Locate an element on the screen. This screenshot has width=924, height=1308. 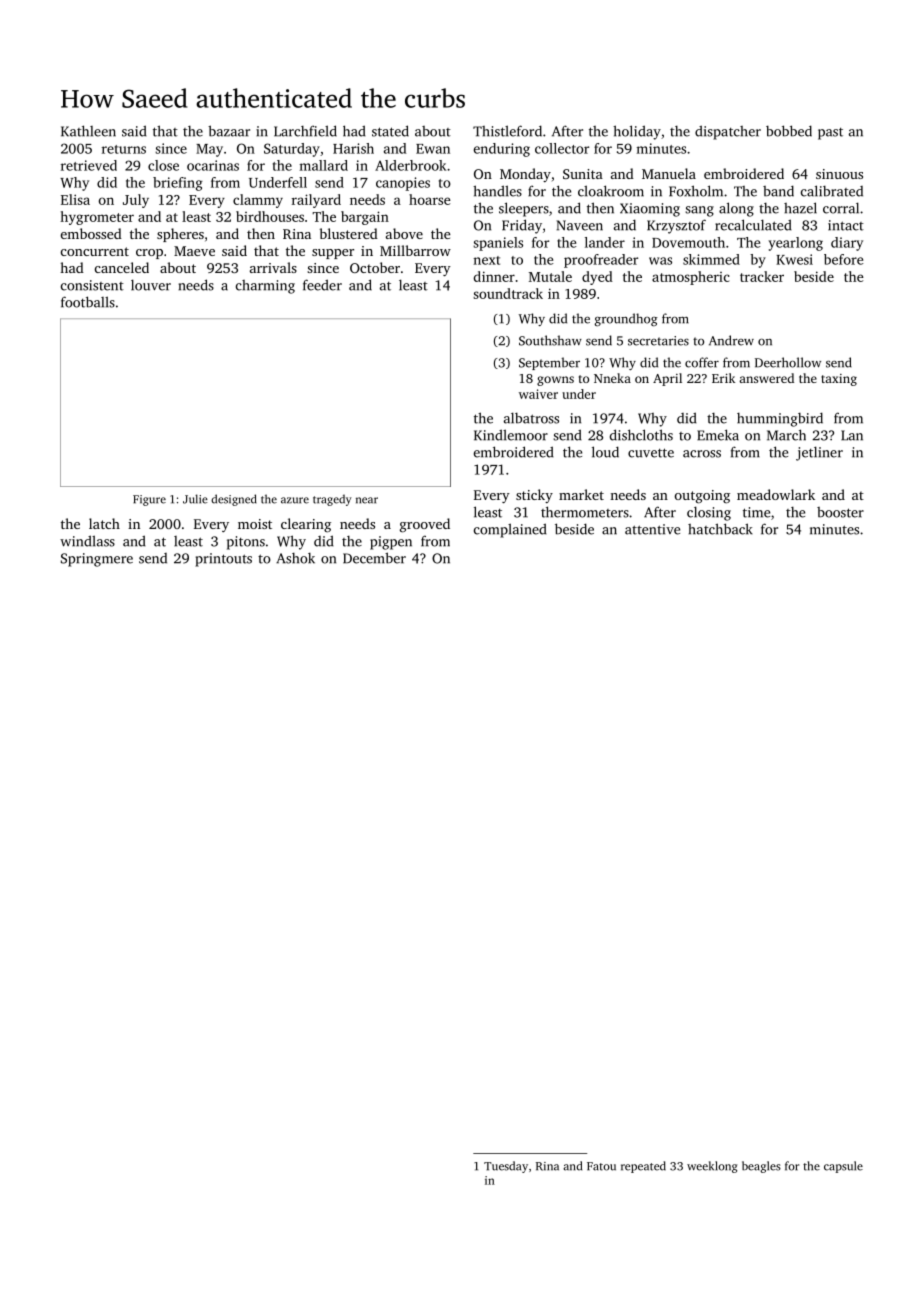
moist is located at coordinates (255, 524).
